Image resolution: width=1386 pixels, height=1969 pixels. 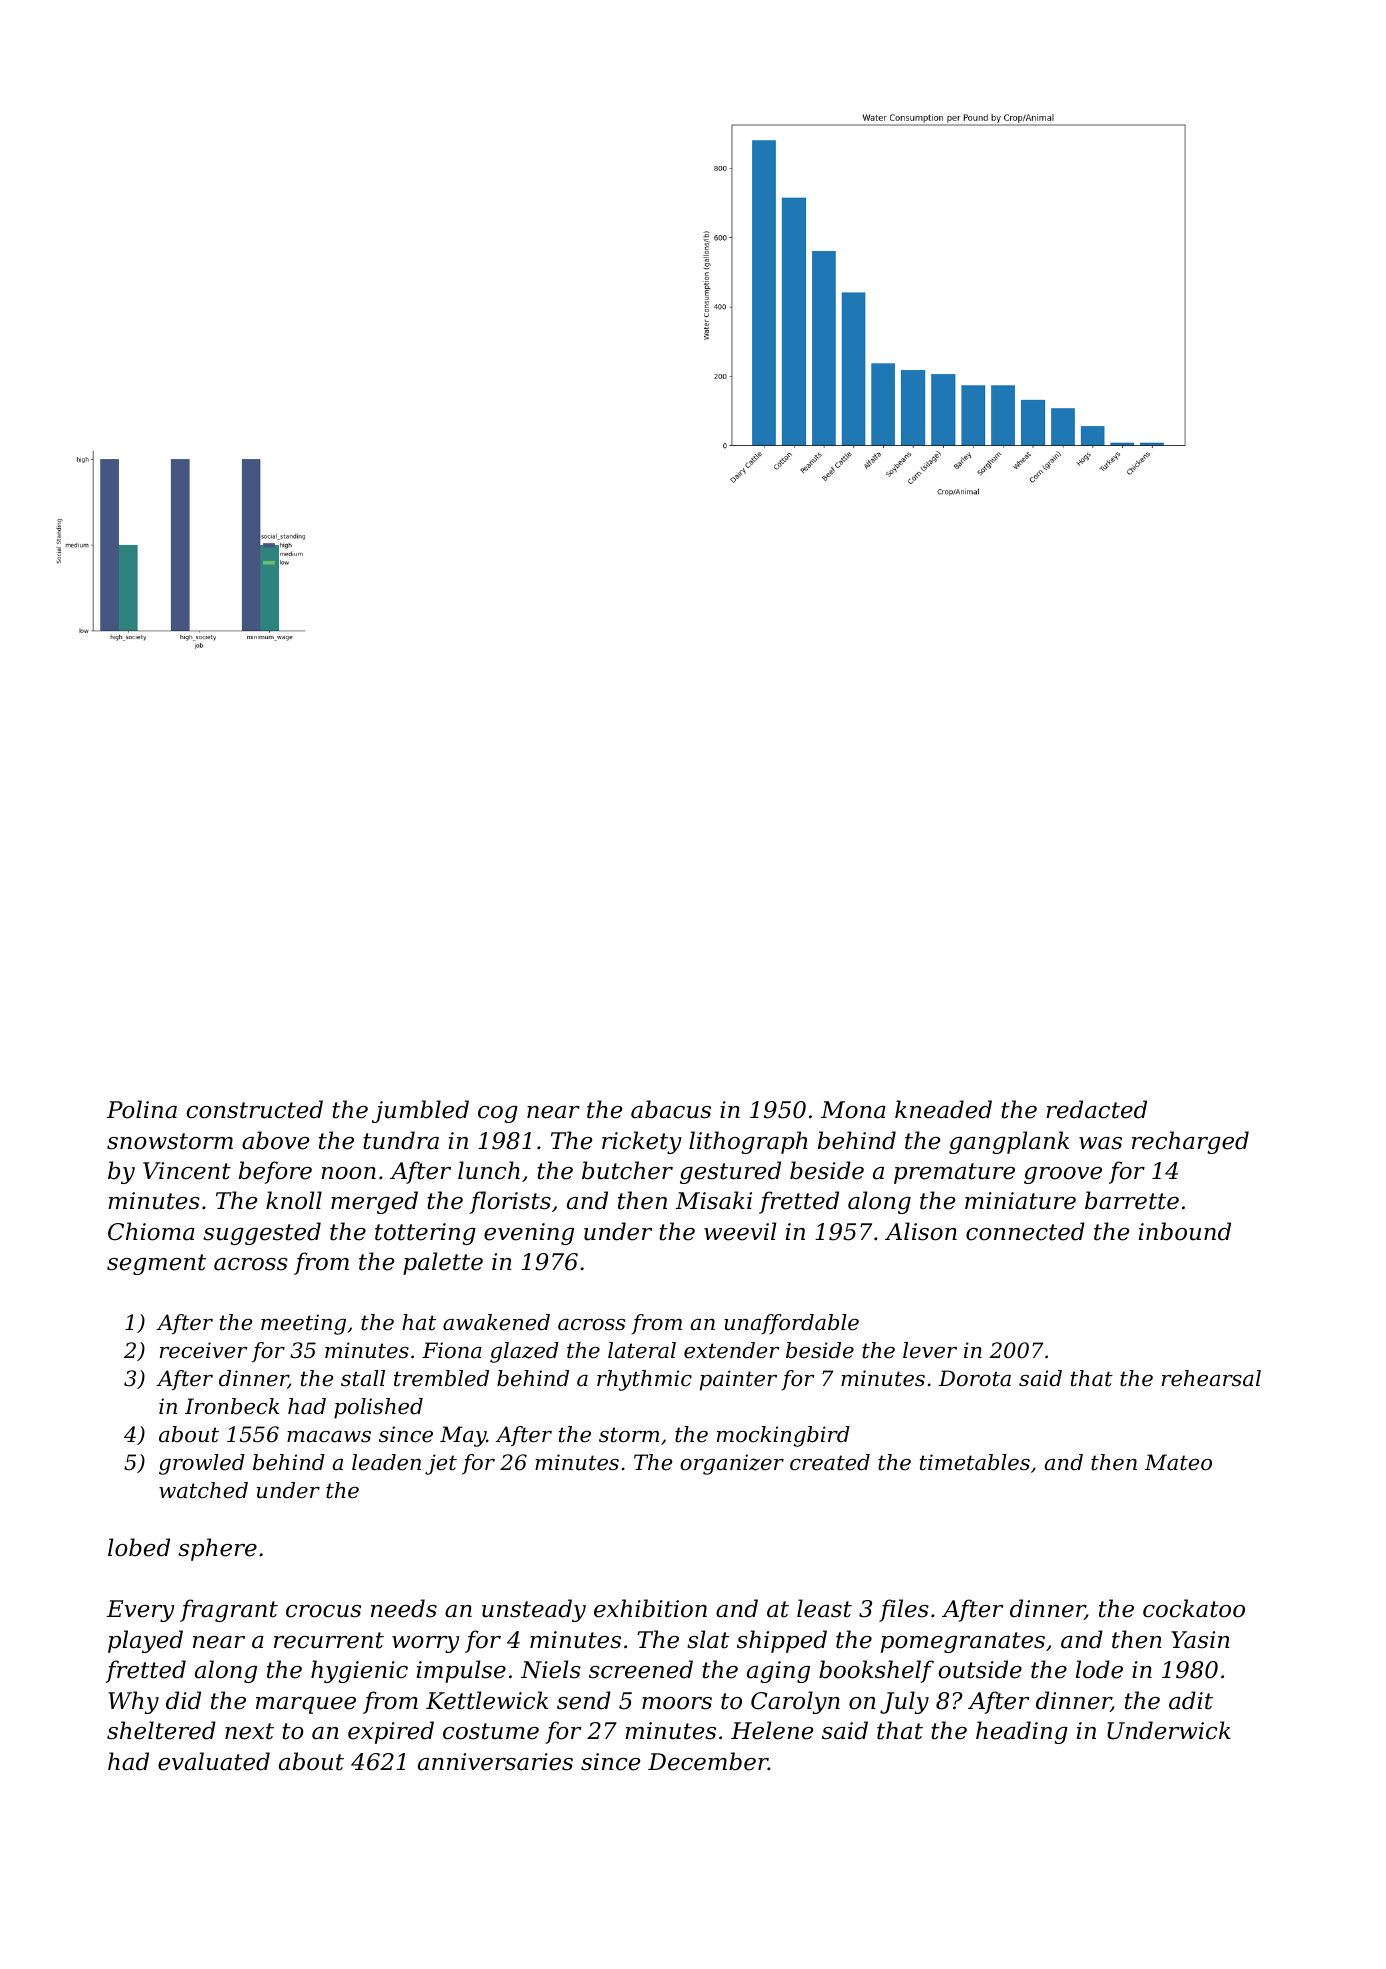 I want to click on rehearsal, so click(x=1211, y=1378).
